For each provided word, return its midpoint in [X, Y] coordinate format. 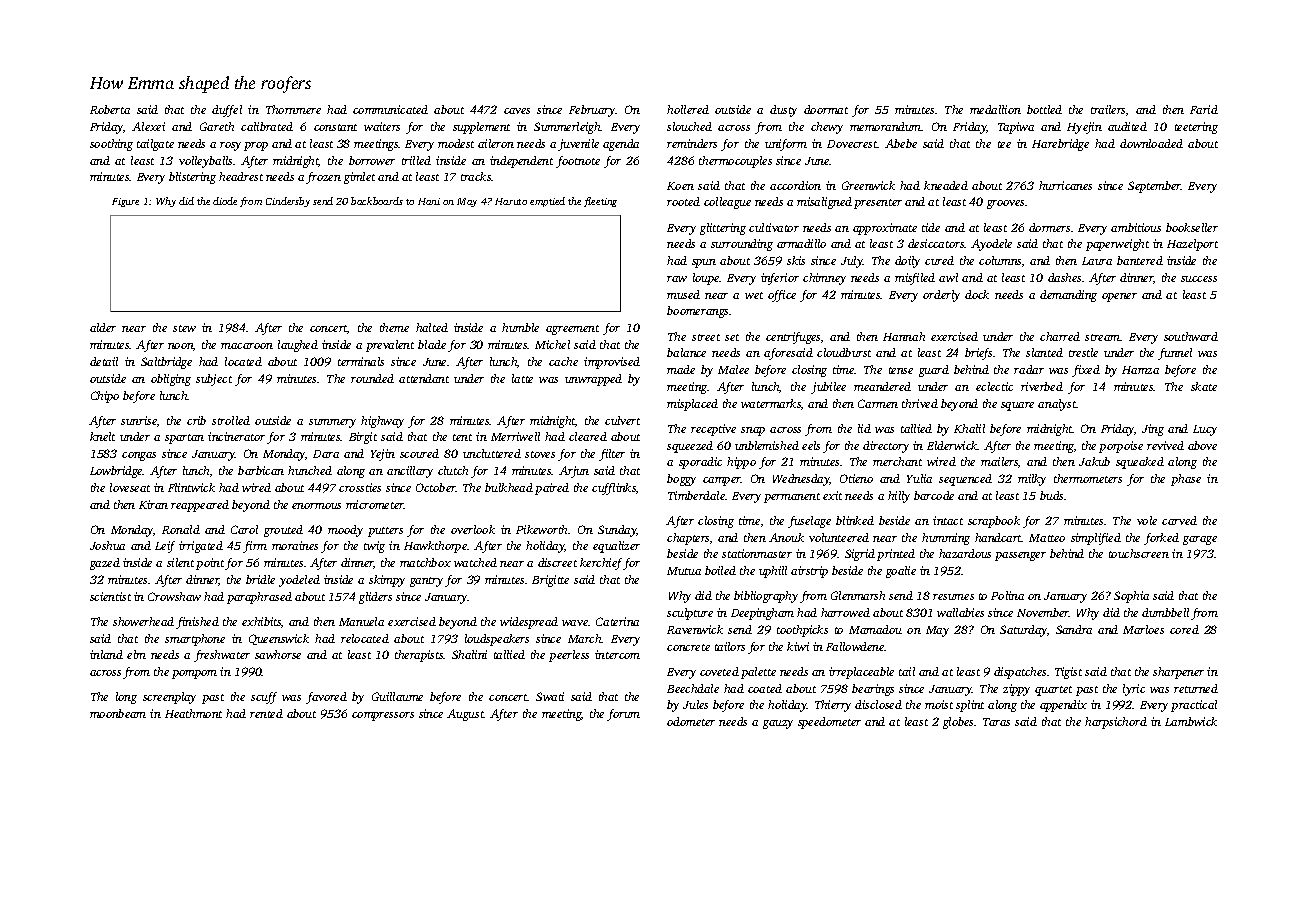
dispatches [1020, 673]
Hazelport [1192, 245]
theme [394, 327]
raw [677, 279]
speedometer [829, 723]
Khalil [969, 428]
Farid [1204, 109]
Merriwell [515, 436]
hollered [688, 109]
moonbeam [118, 713]
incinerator [236, 436]
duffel [227, 111]
